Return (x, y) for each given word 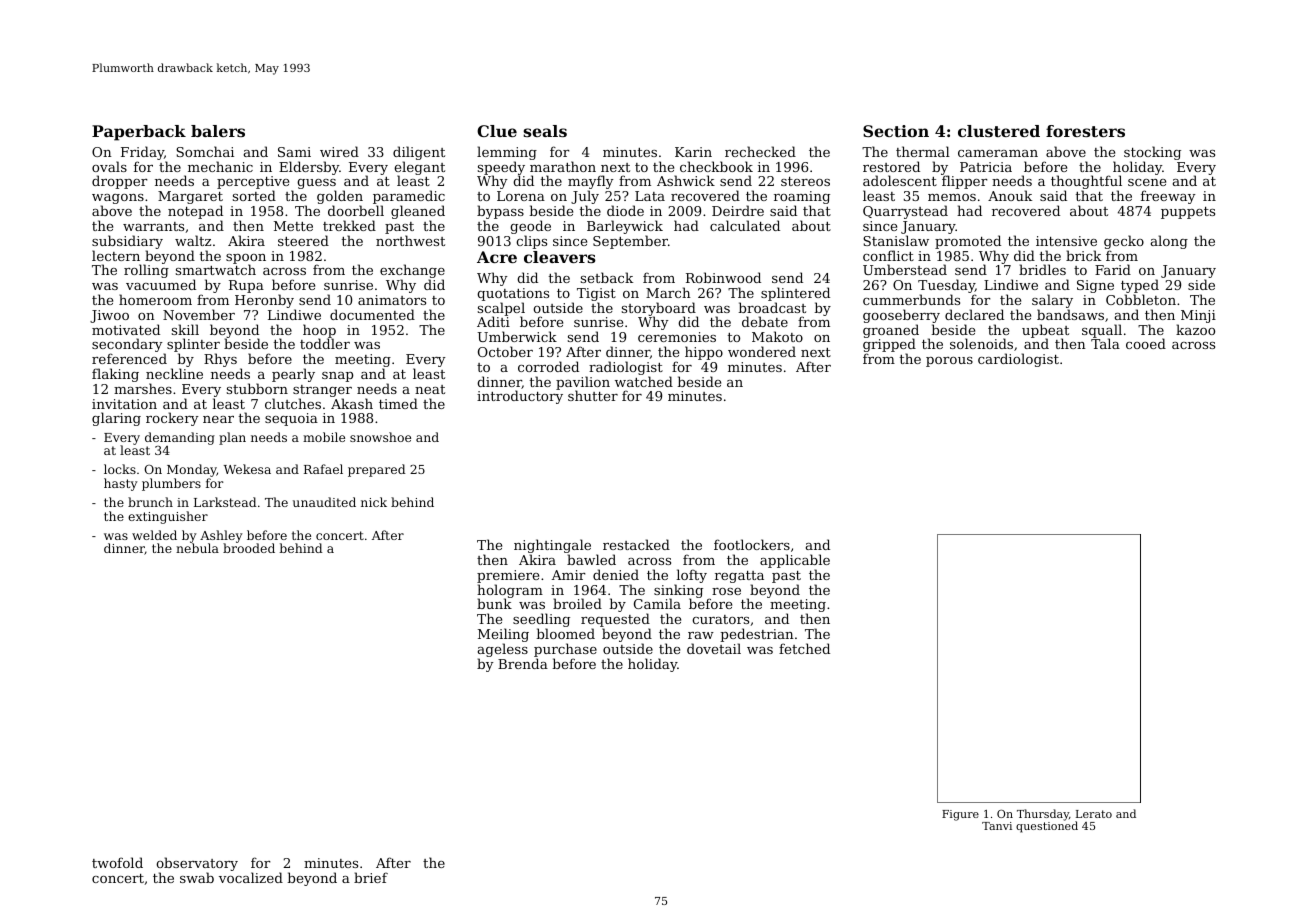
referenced (129, 359)
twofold (117, 862)
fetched (804, 648)
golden (340, 198)
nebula (197, 548)
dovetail (714, 648)
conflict (888, 255)
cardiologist (1018, 360)
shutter (593, 395)
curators (720, 619)
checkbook (716, 166)
